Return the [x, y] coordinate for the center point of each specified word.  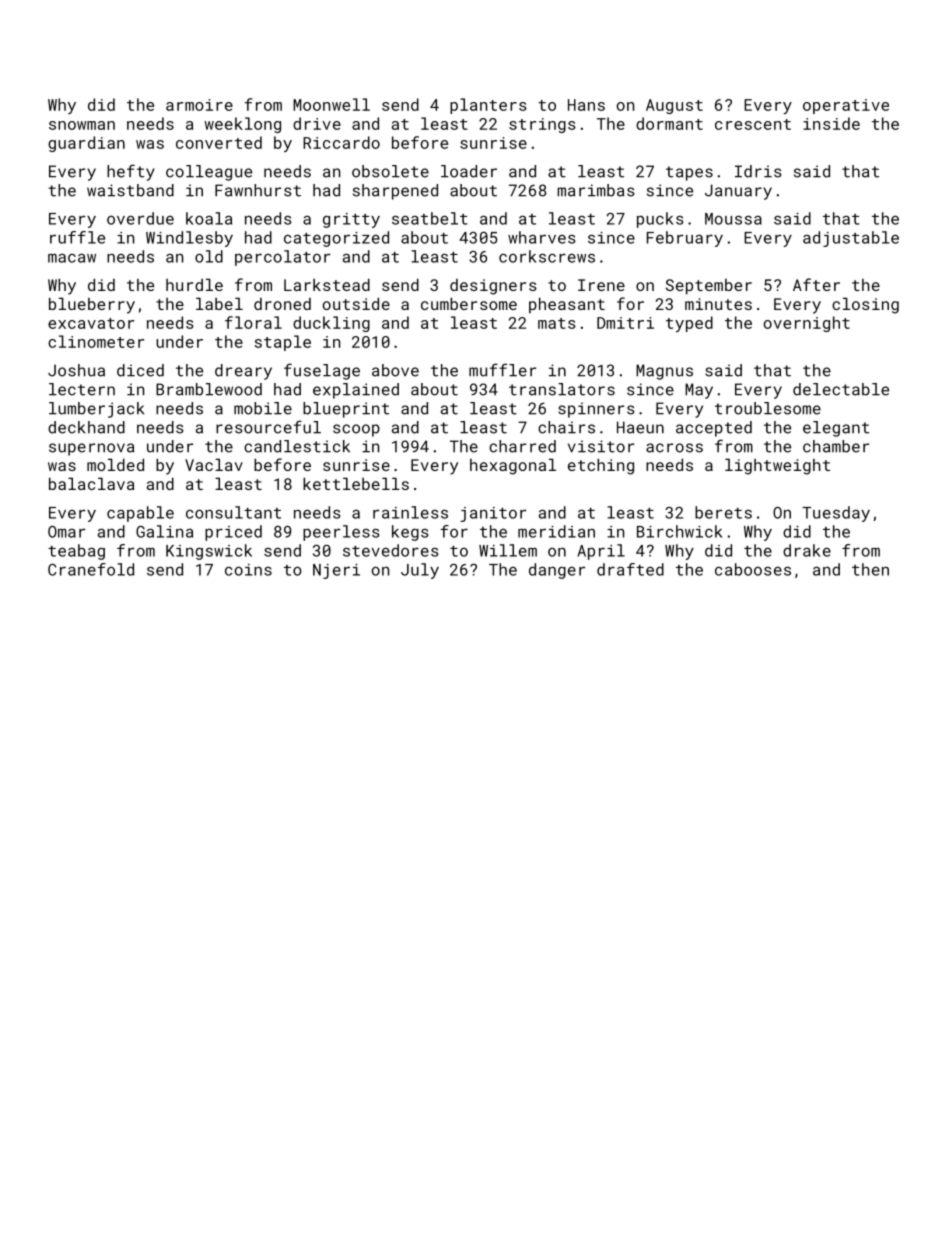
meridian [556, 531]
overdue [140, 218]
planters [488, 106]
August [674, 106]
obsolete [390, 171]
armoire [199, 105]
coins [248, 570]
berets [723, 512]
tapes [689, 173]
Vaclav [214, 464]
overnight [806, 324]
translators [562, 389]
